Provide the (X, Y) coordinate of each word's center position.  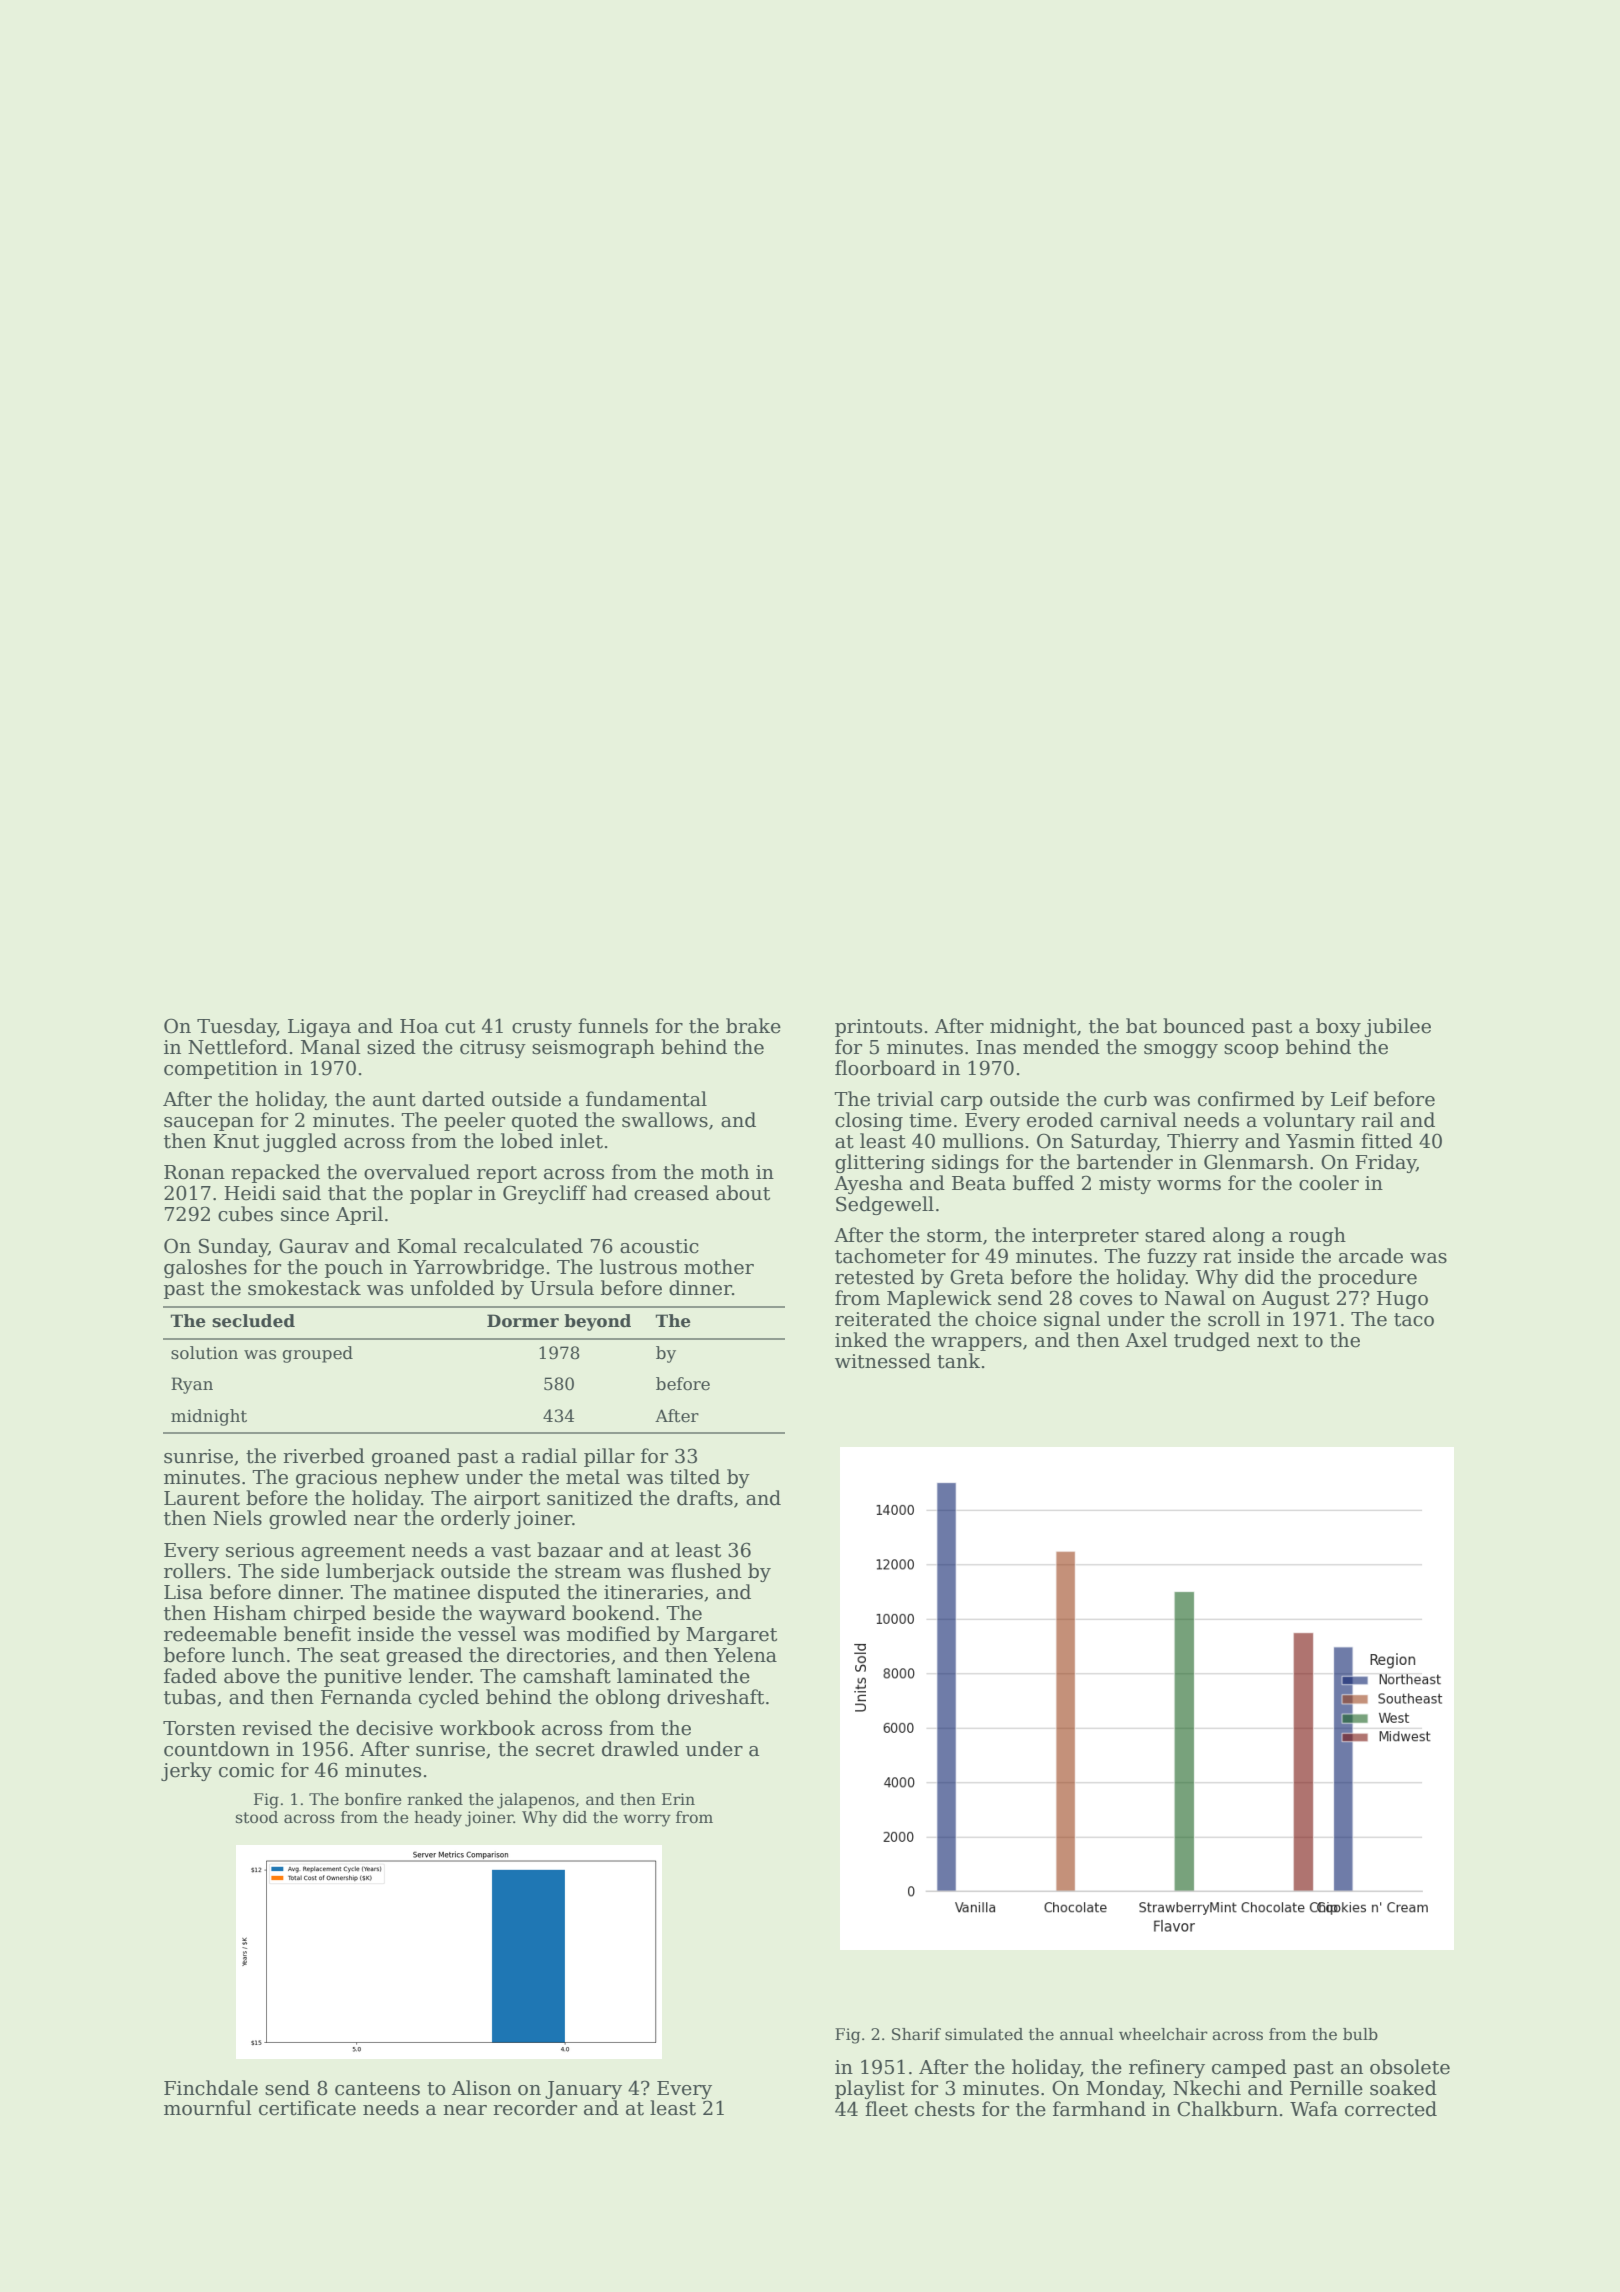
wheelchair (1163, 2034)
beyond (597, 1322)
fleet (886, 2109)
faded (190, 1676)
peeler (474, 1121)
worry (647, 1820)
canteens (377, 2089)
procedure (1367, 1278)
